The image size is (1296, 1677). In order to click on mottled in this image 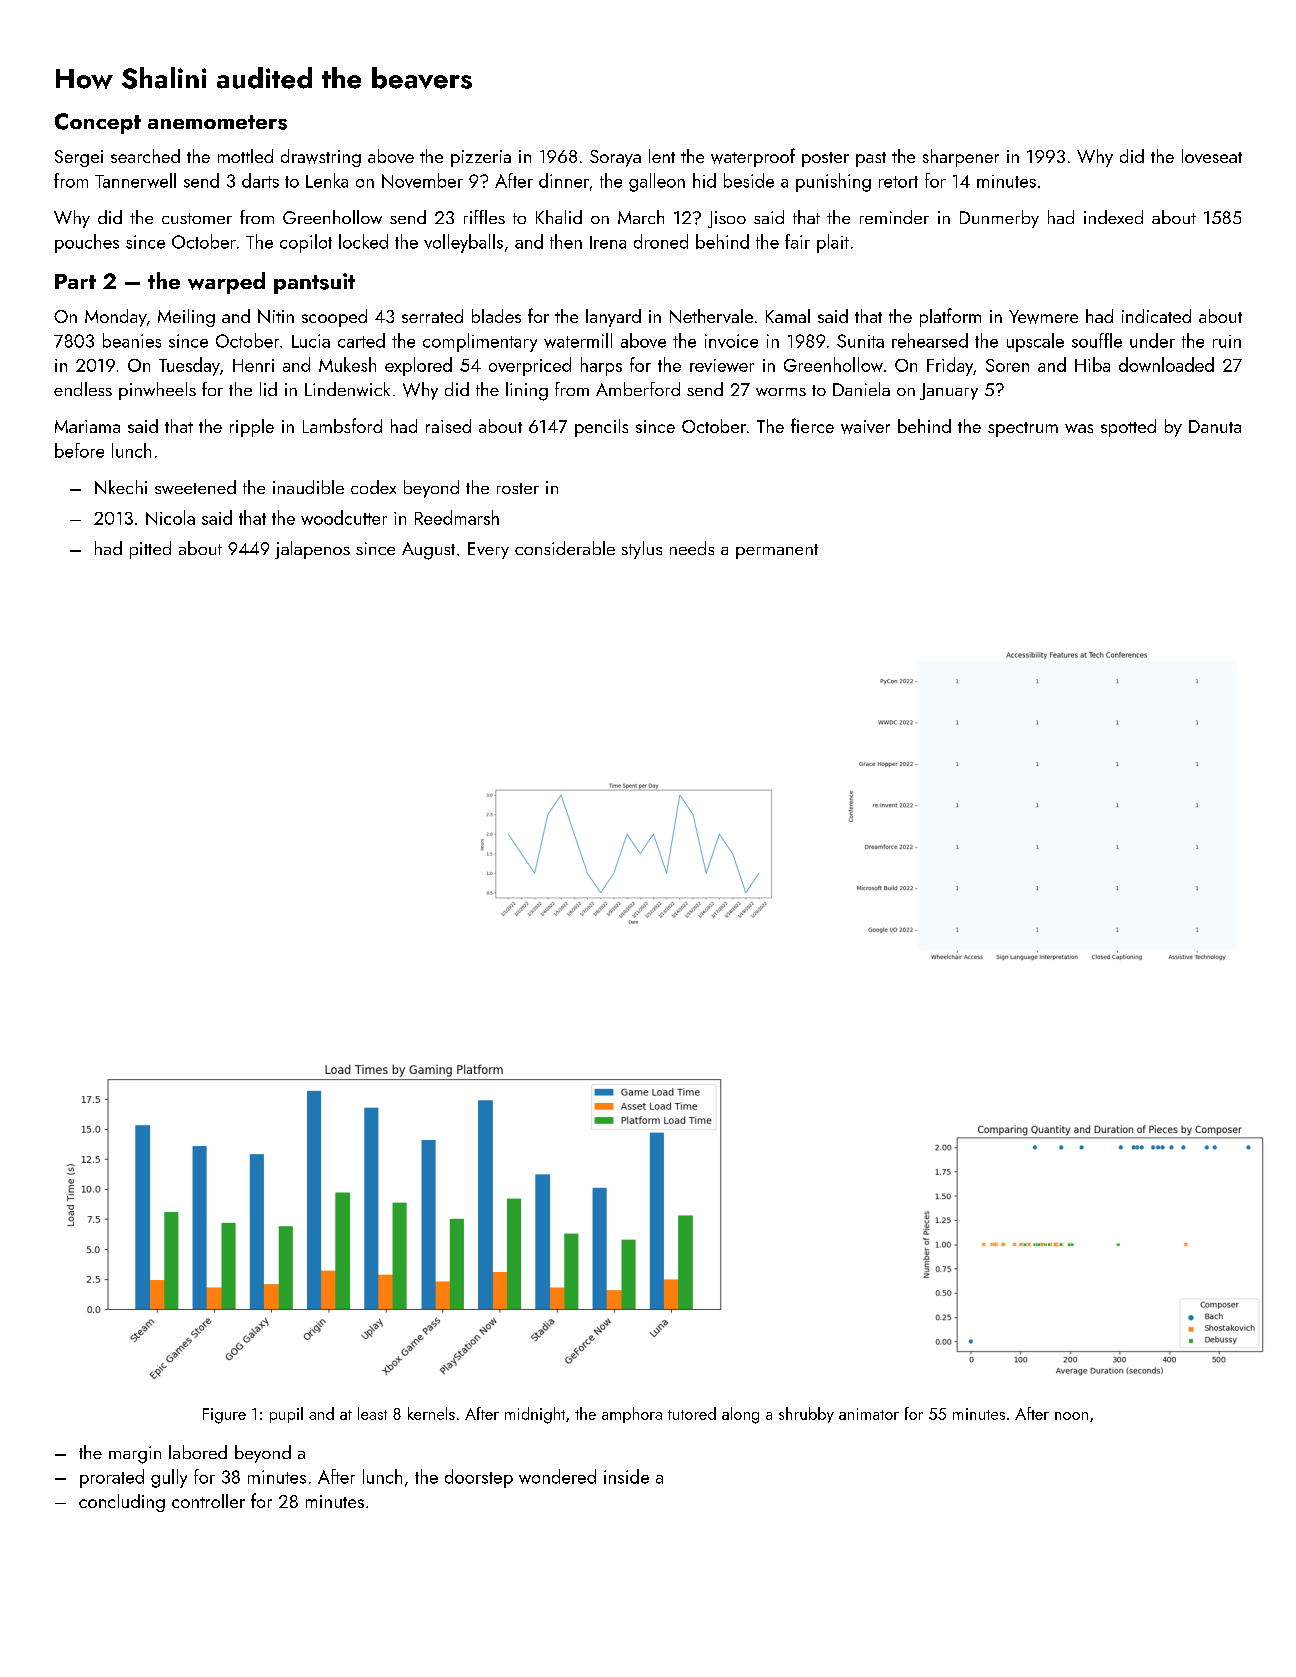, I will do `click(245, 156)`.
